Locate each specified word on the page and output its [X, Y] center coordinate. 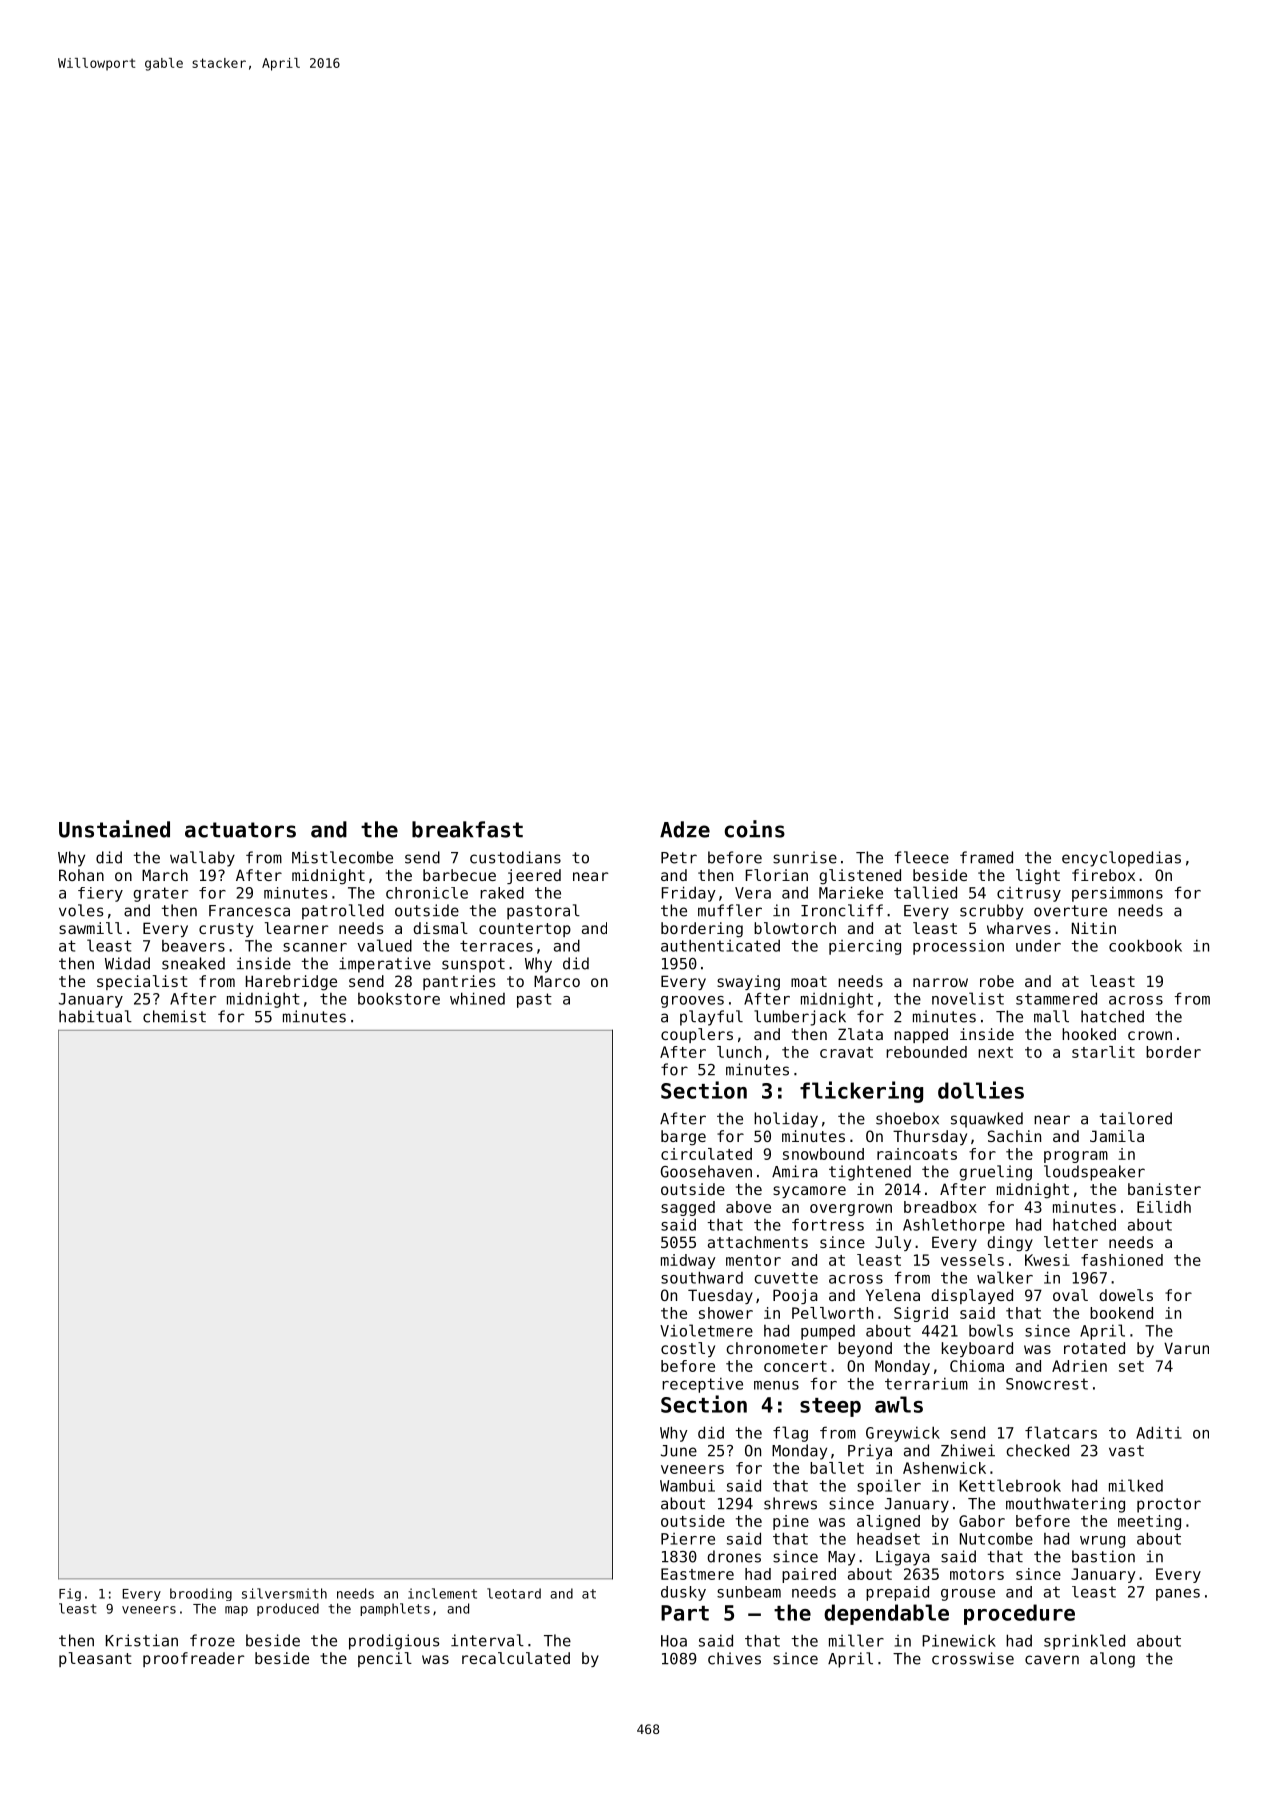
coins [754, 829]
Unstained [114, 829]
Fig [70, 1594]
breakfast [467, 829]
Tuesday [720, 1296]
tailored [1136, 1118]
